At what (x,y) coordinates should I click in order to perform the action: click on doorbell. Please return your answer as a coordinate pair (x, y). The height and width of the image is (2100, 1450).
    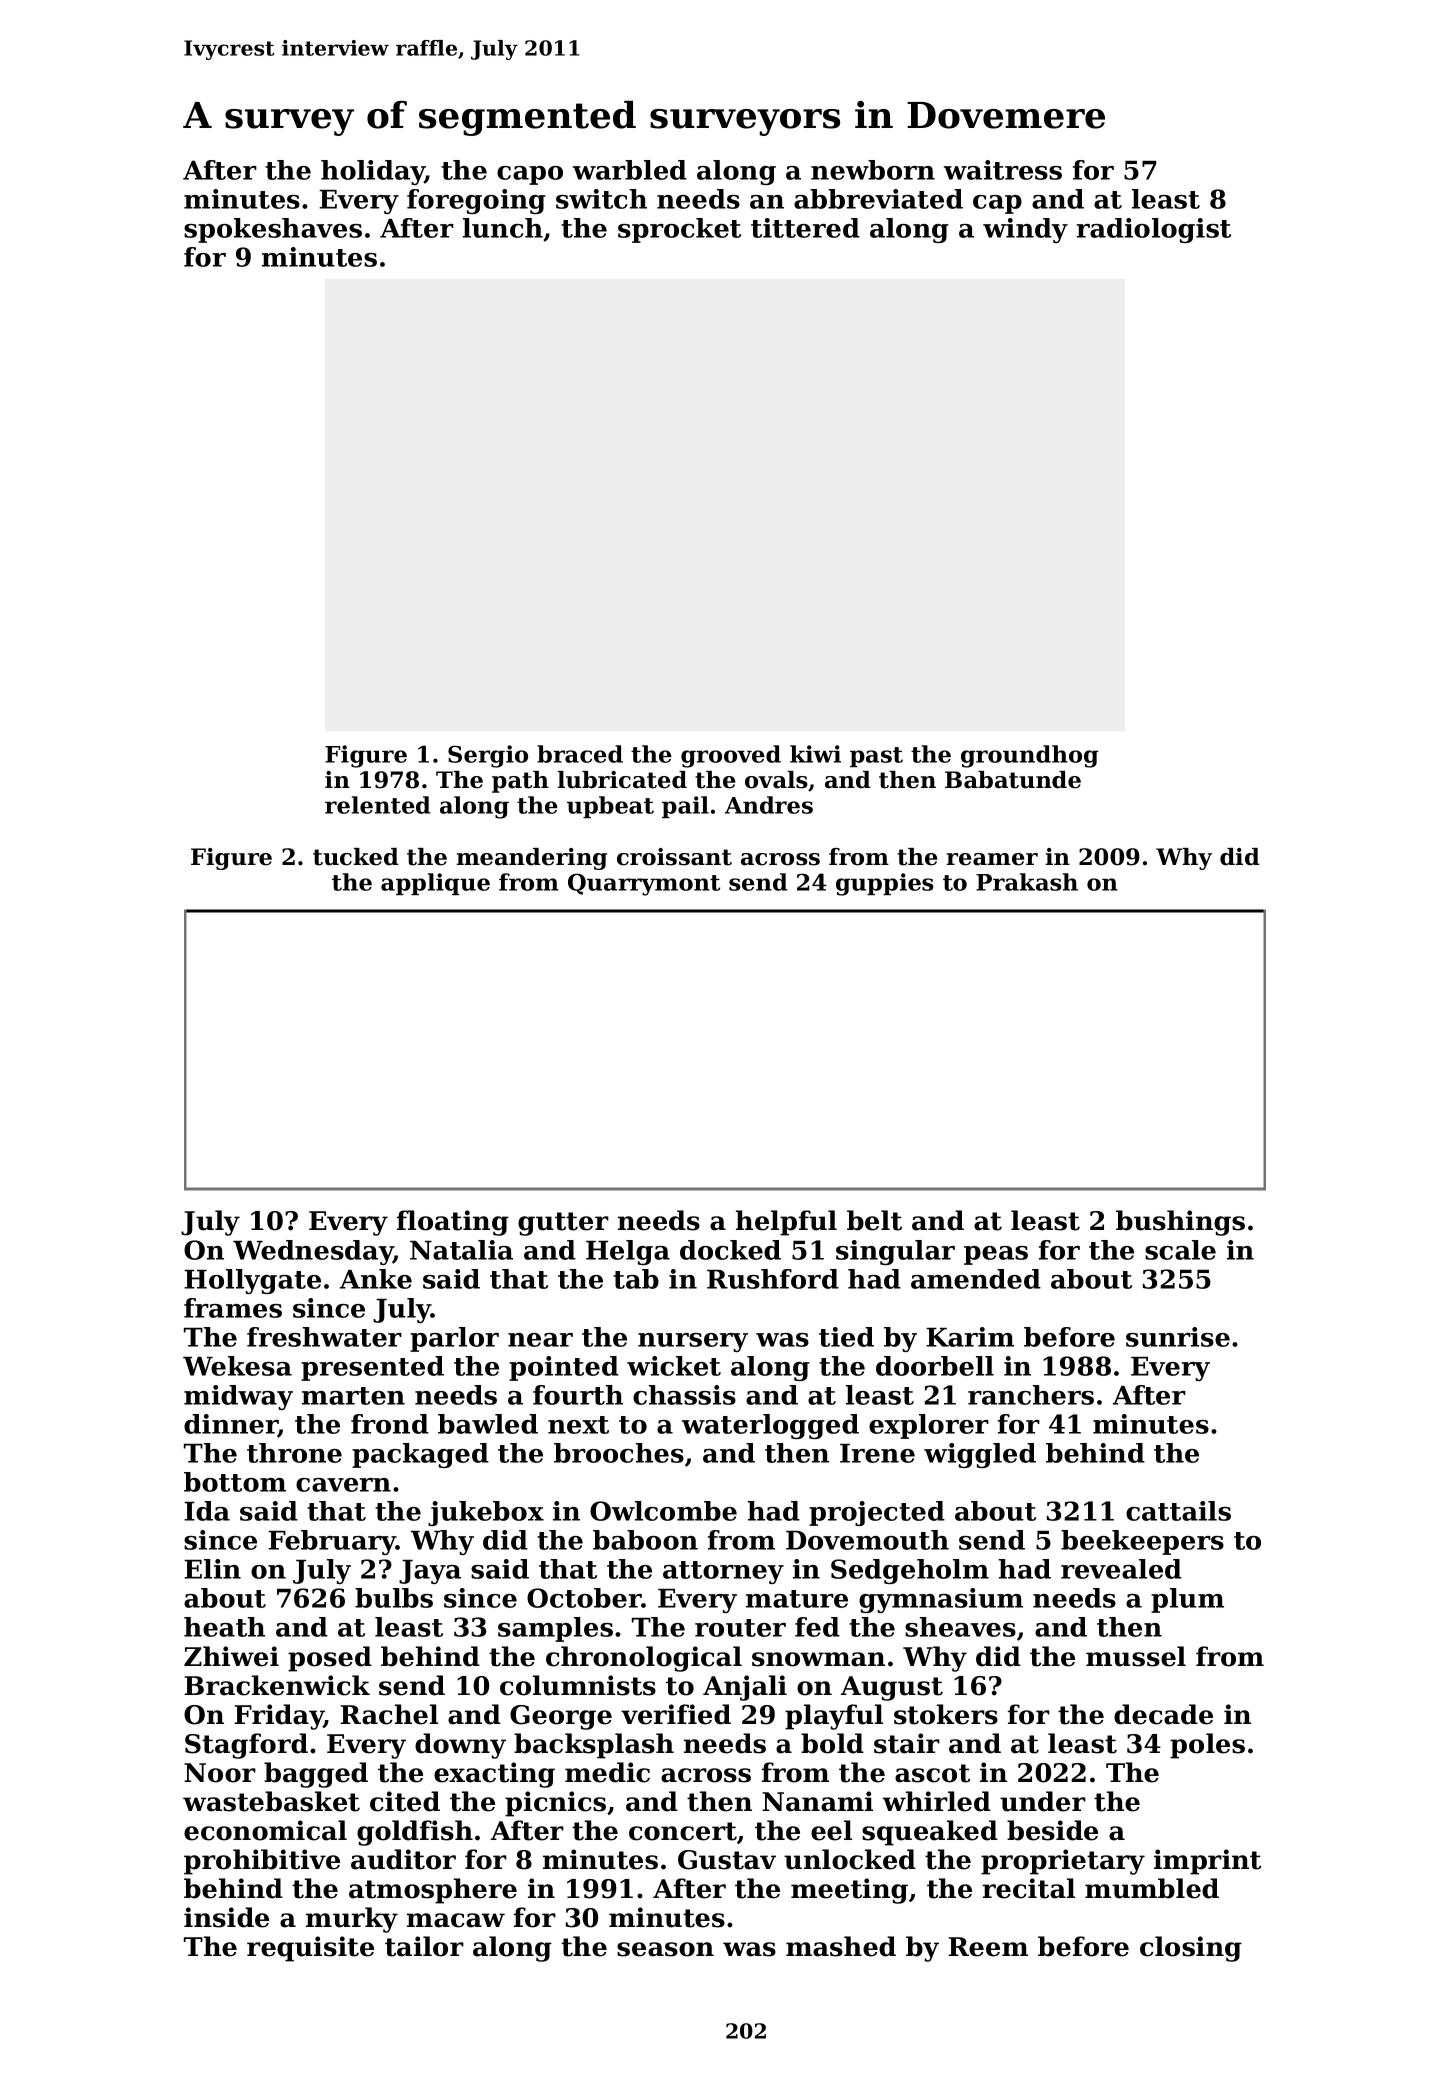
    Looking at the image, I should click on (935, 1366).
